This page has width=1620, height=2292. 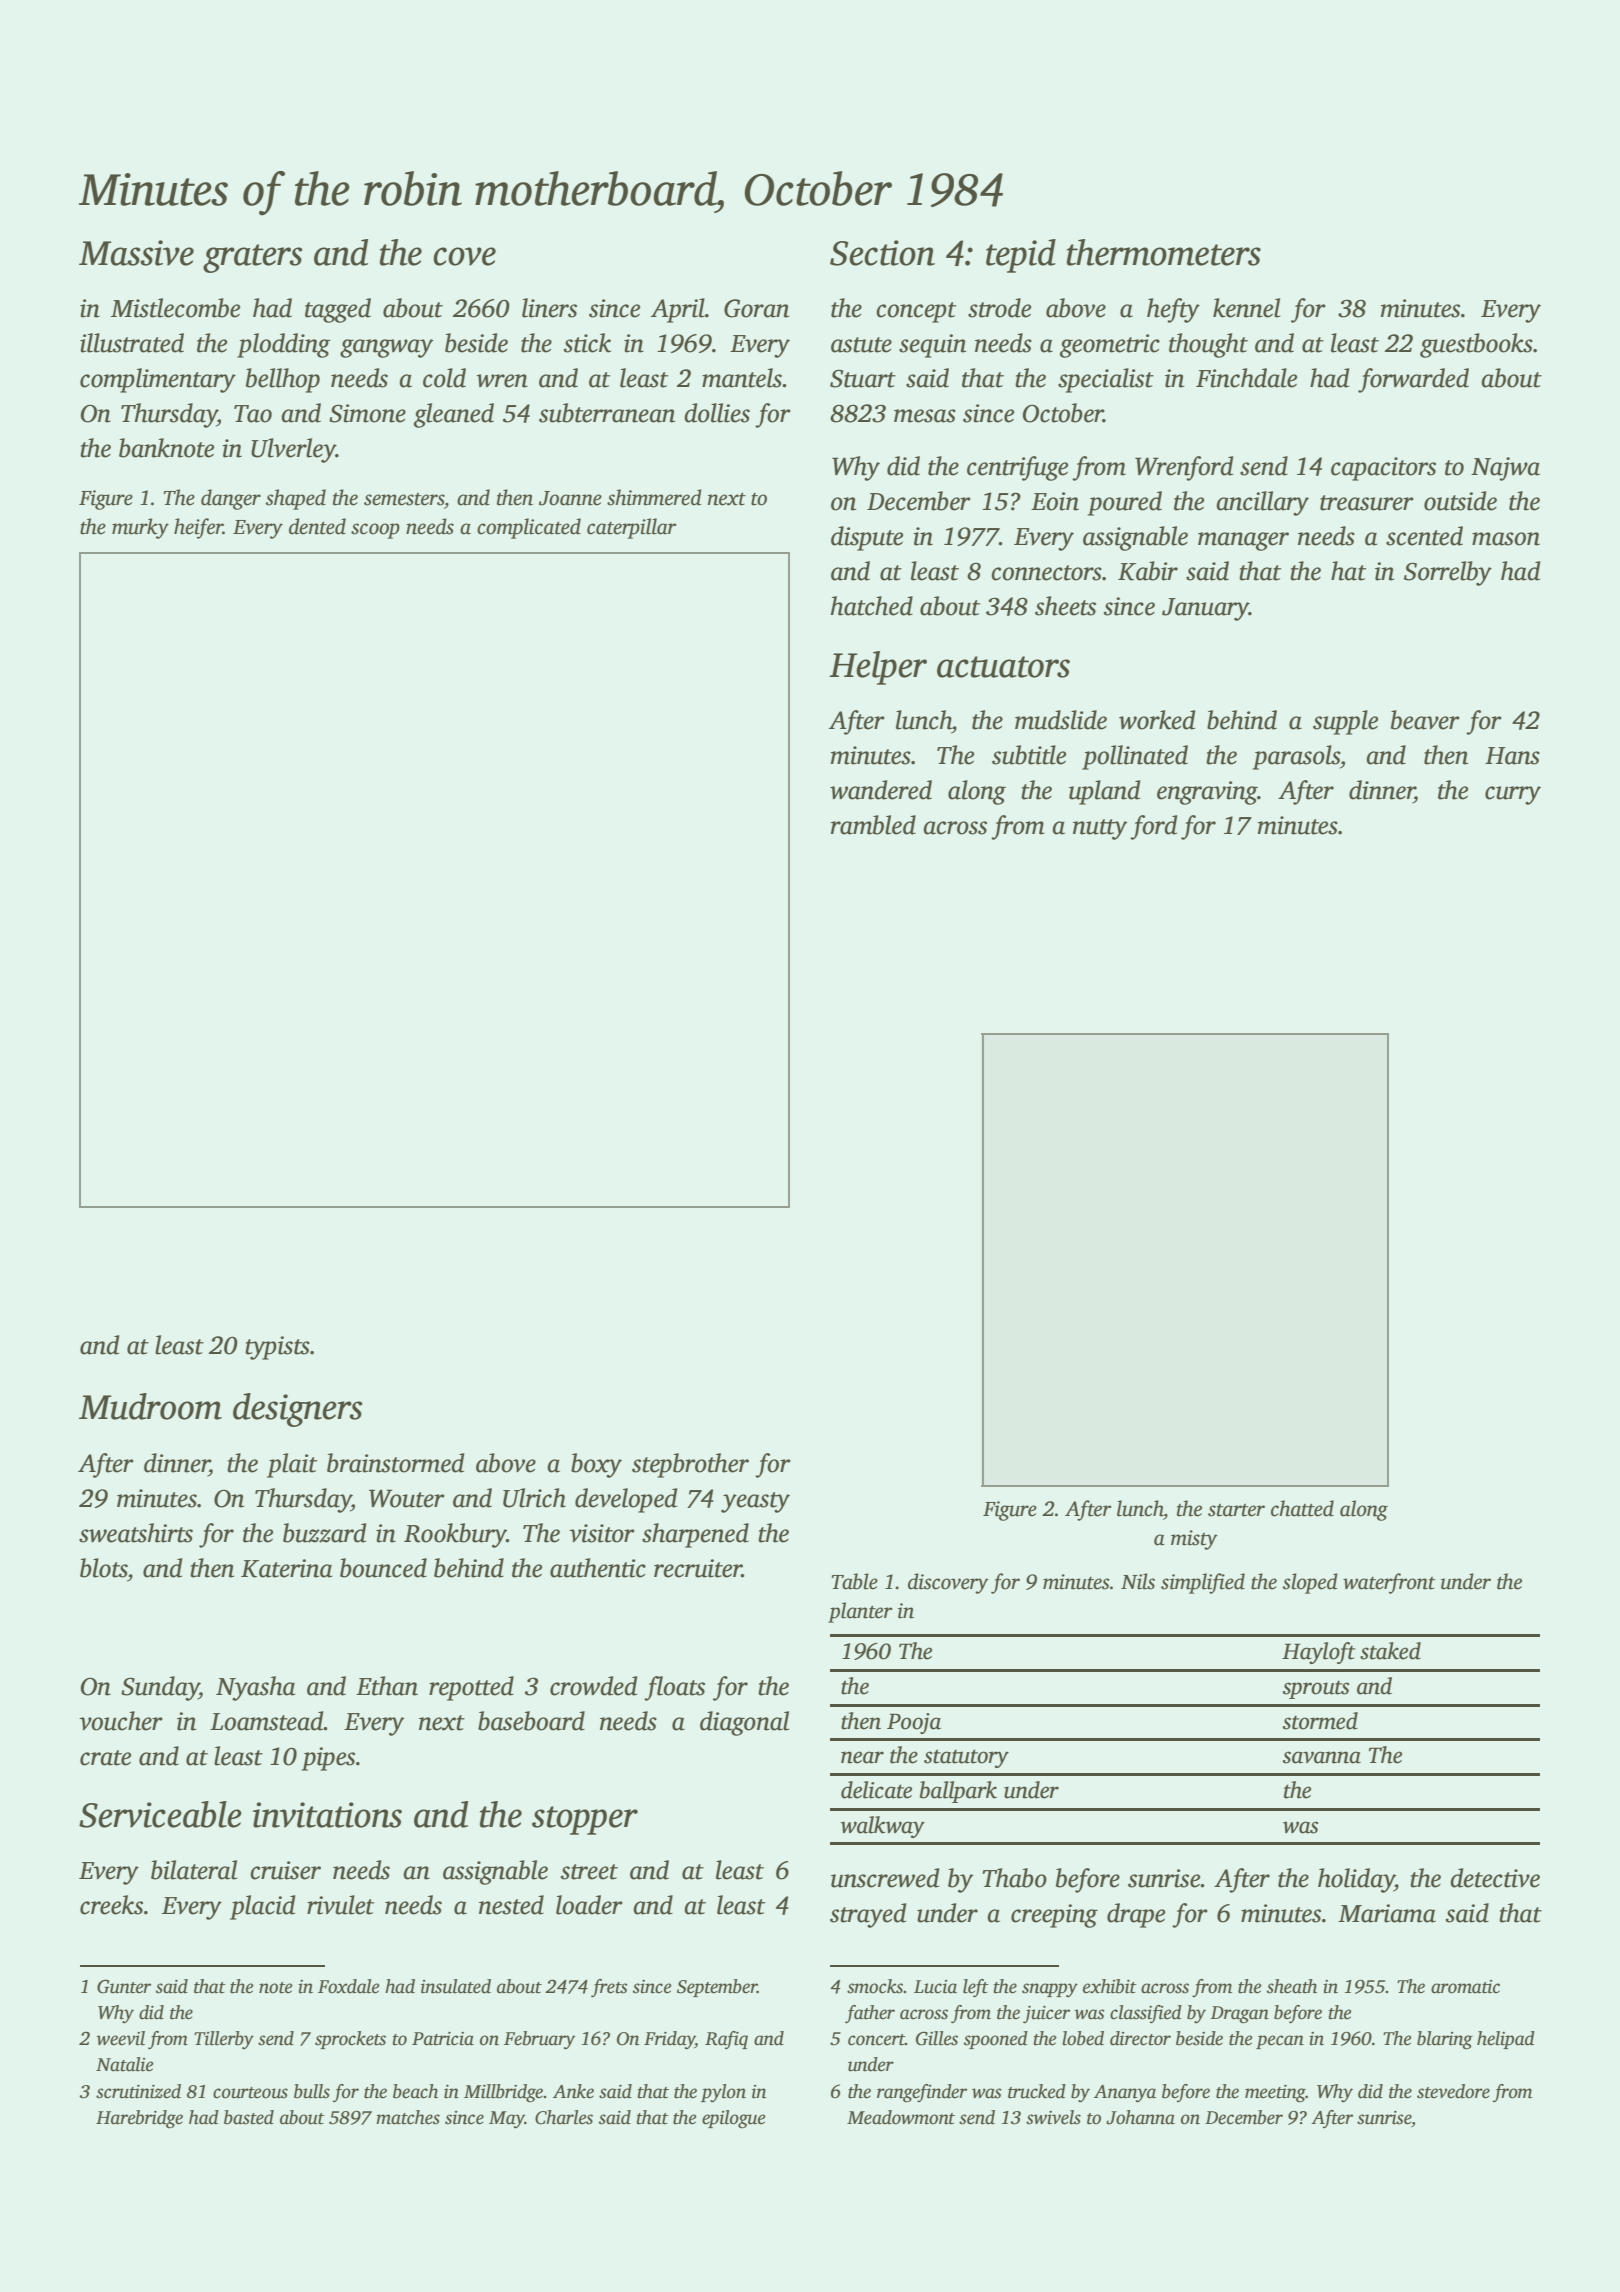 I want to click on Mudroom, so click(x=150, y=1406).
